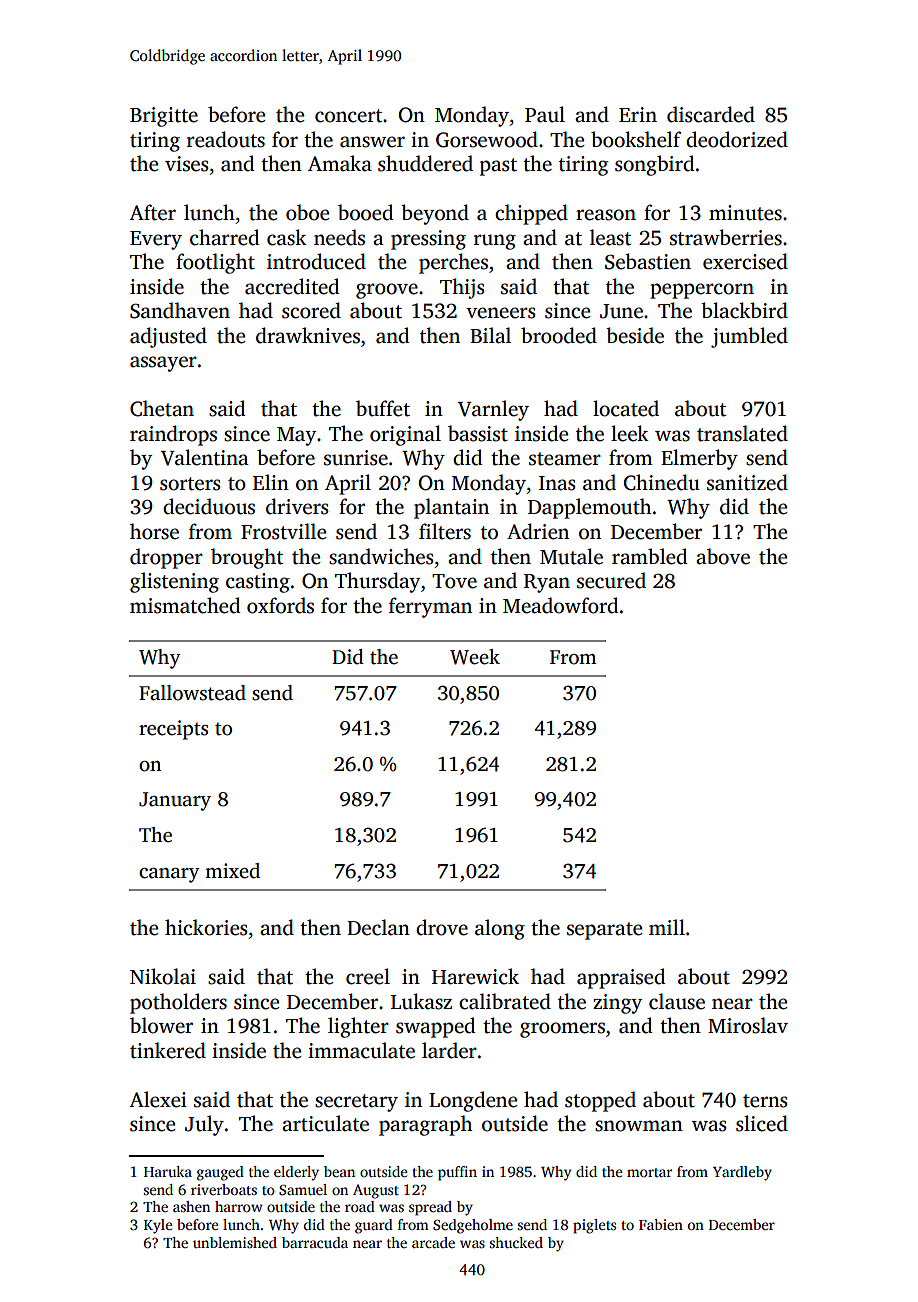 This screenshot has height=1302, width=918. Describe the element at coordinates (661, 1224) in the screenshot. I see `Fabien` at that location.
